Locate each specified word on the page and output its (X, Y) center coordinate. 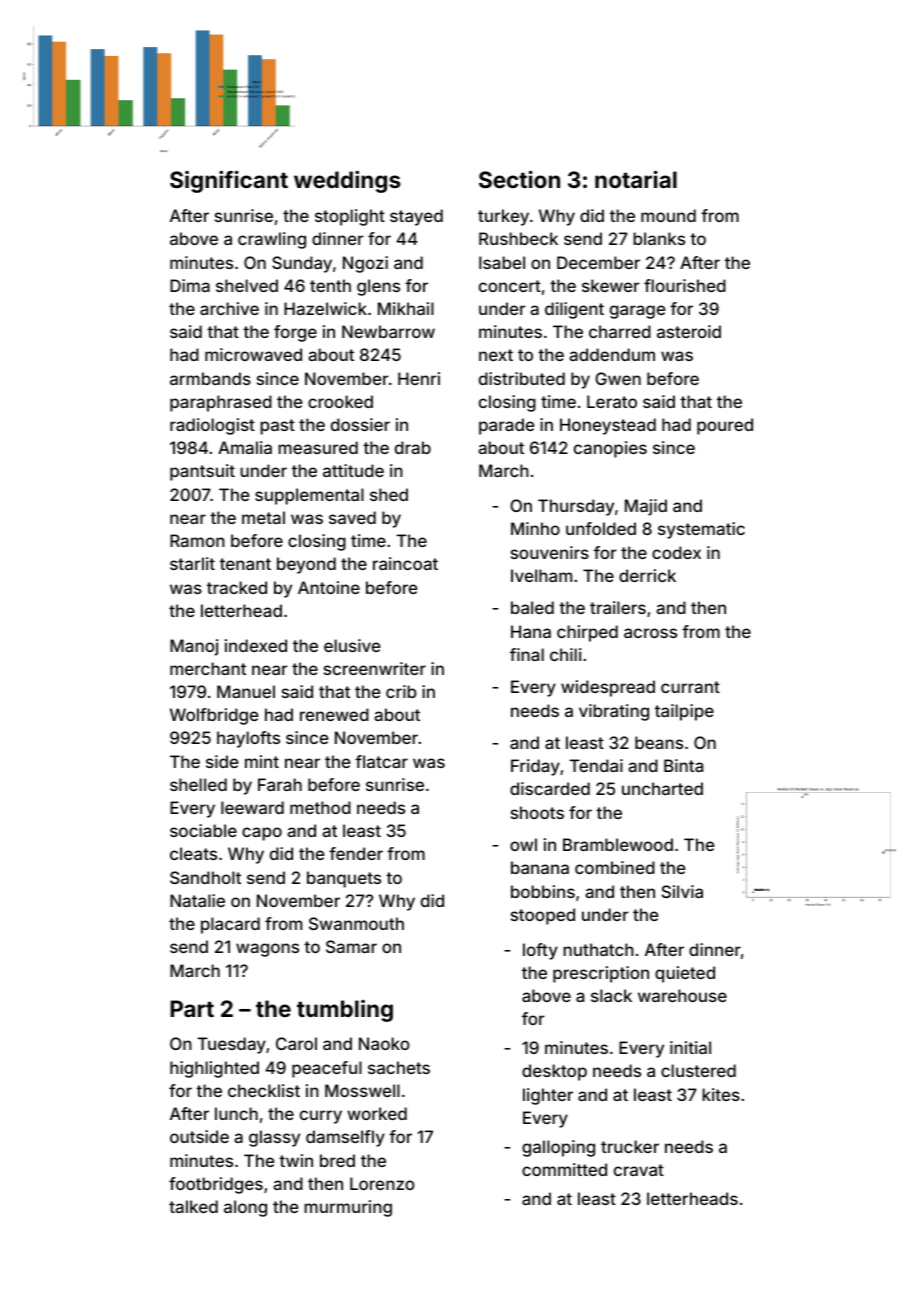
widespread (608, 688)
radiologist (212, 426)
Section (519, 179)
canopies (610, 449)
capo (262, 834)
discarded (550, 788)
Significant (229, 181)
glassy (274, 1138)
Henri (419, 378)
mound (668, 215)
